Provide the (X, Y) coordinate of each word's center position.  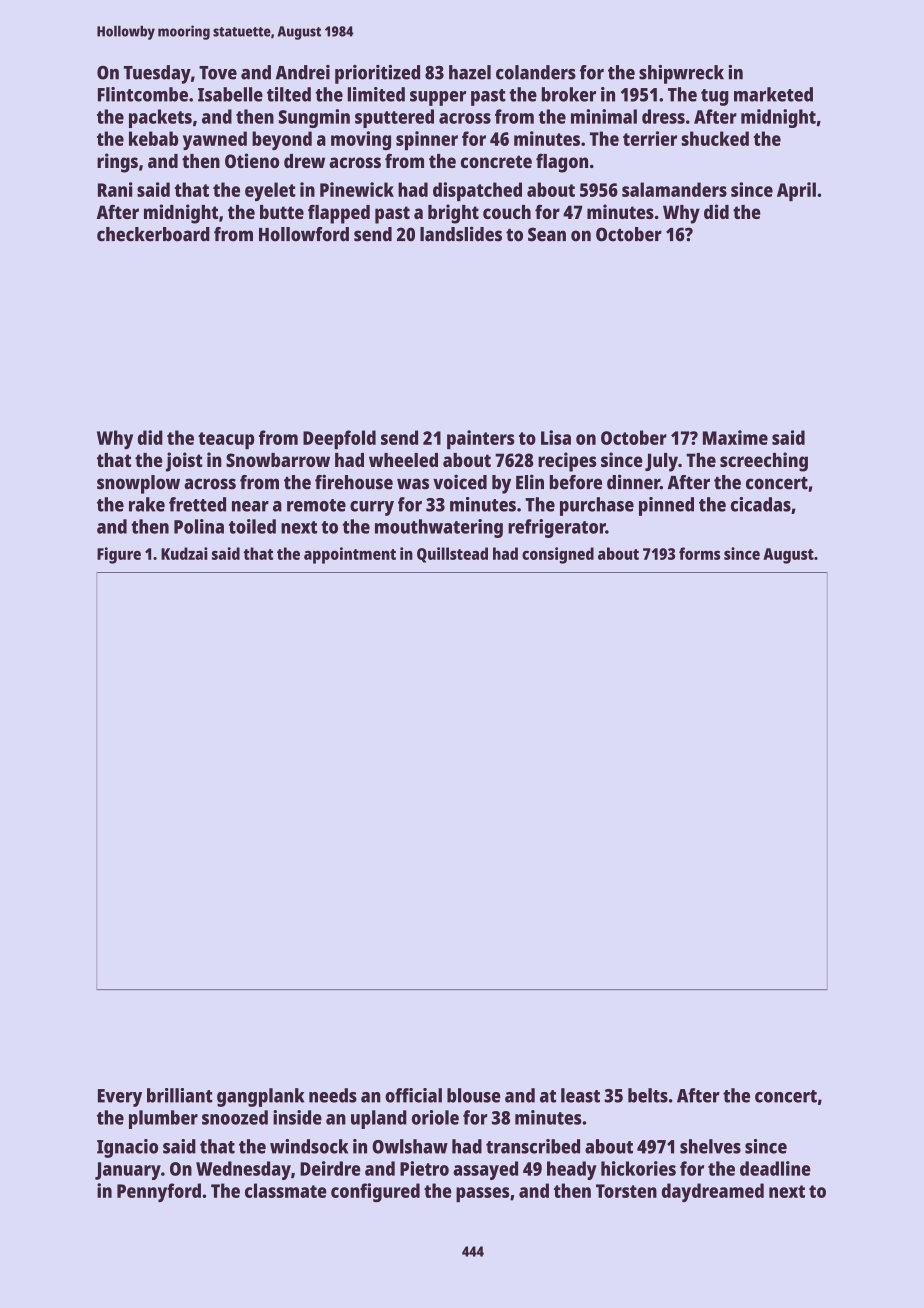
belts (648, 1095)
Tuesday (157, 74)
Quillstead (452, 555)
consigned (558, 555)
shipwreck (681, 74)
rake (147, 504)
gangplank (260, 1097)
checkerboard (153, 234)
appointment (350, 555)
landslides (461, 234)
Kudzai (184, 553)
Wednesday (243, 1170)
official (413, 1095)
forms (699, 553)
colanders (536, 72)
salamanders (674, 189)
